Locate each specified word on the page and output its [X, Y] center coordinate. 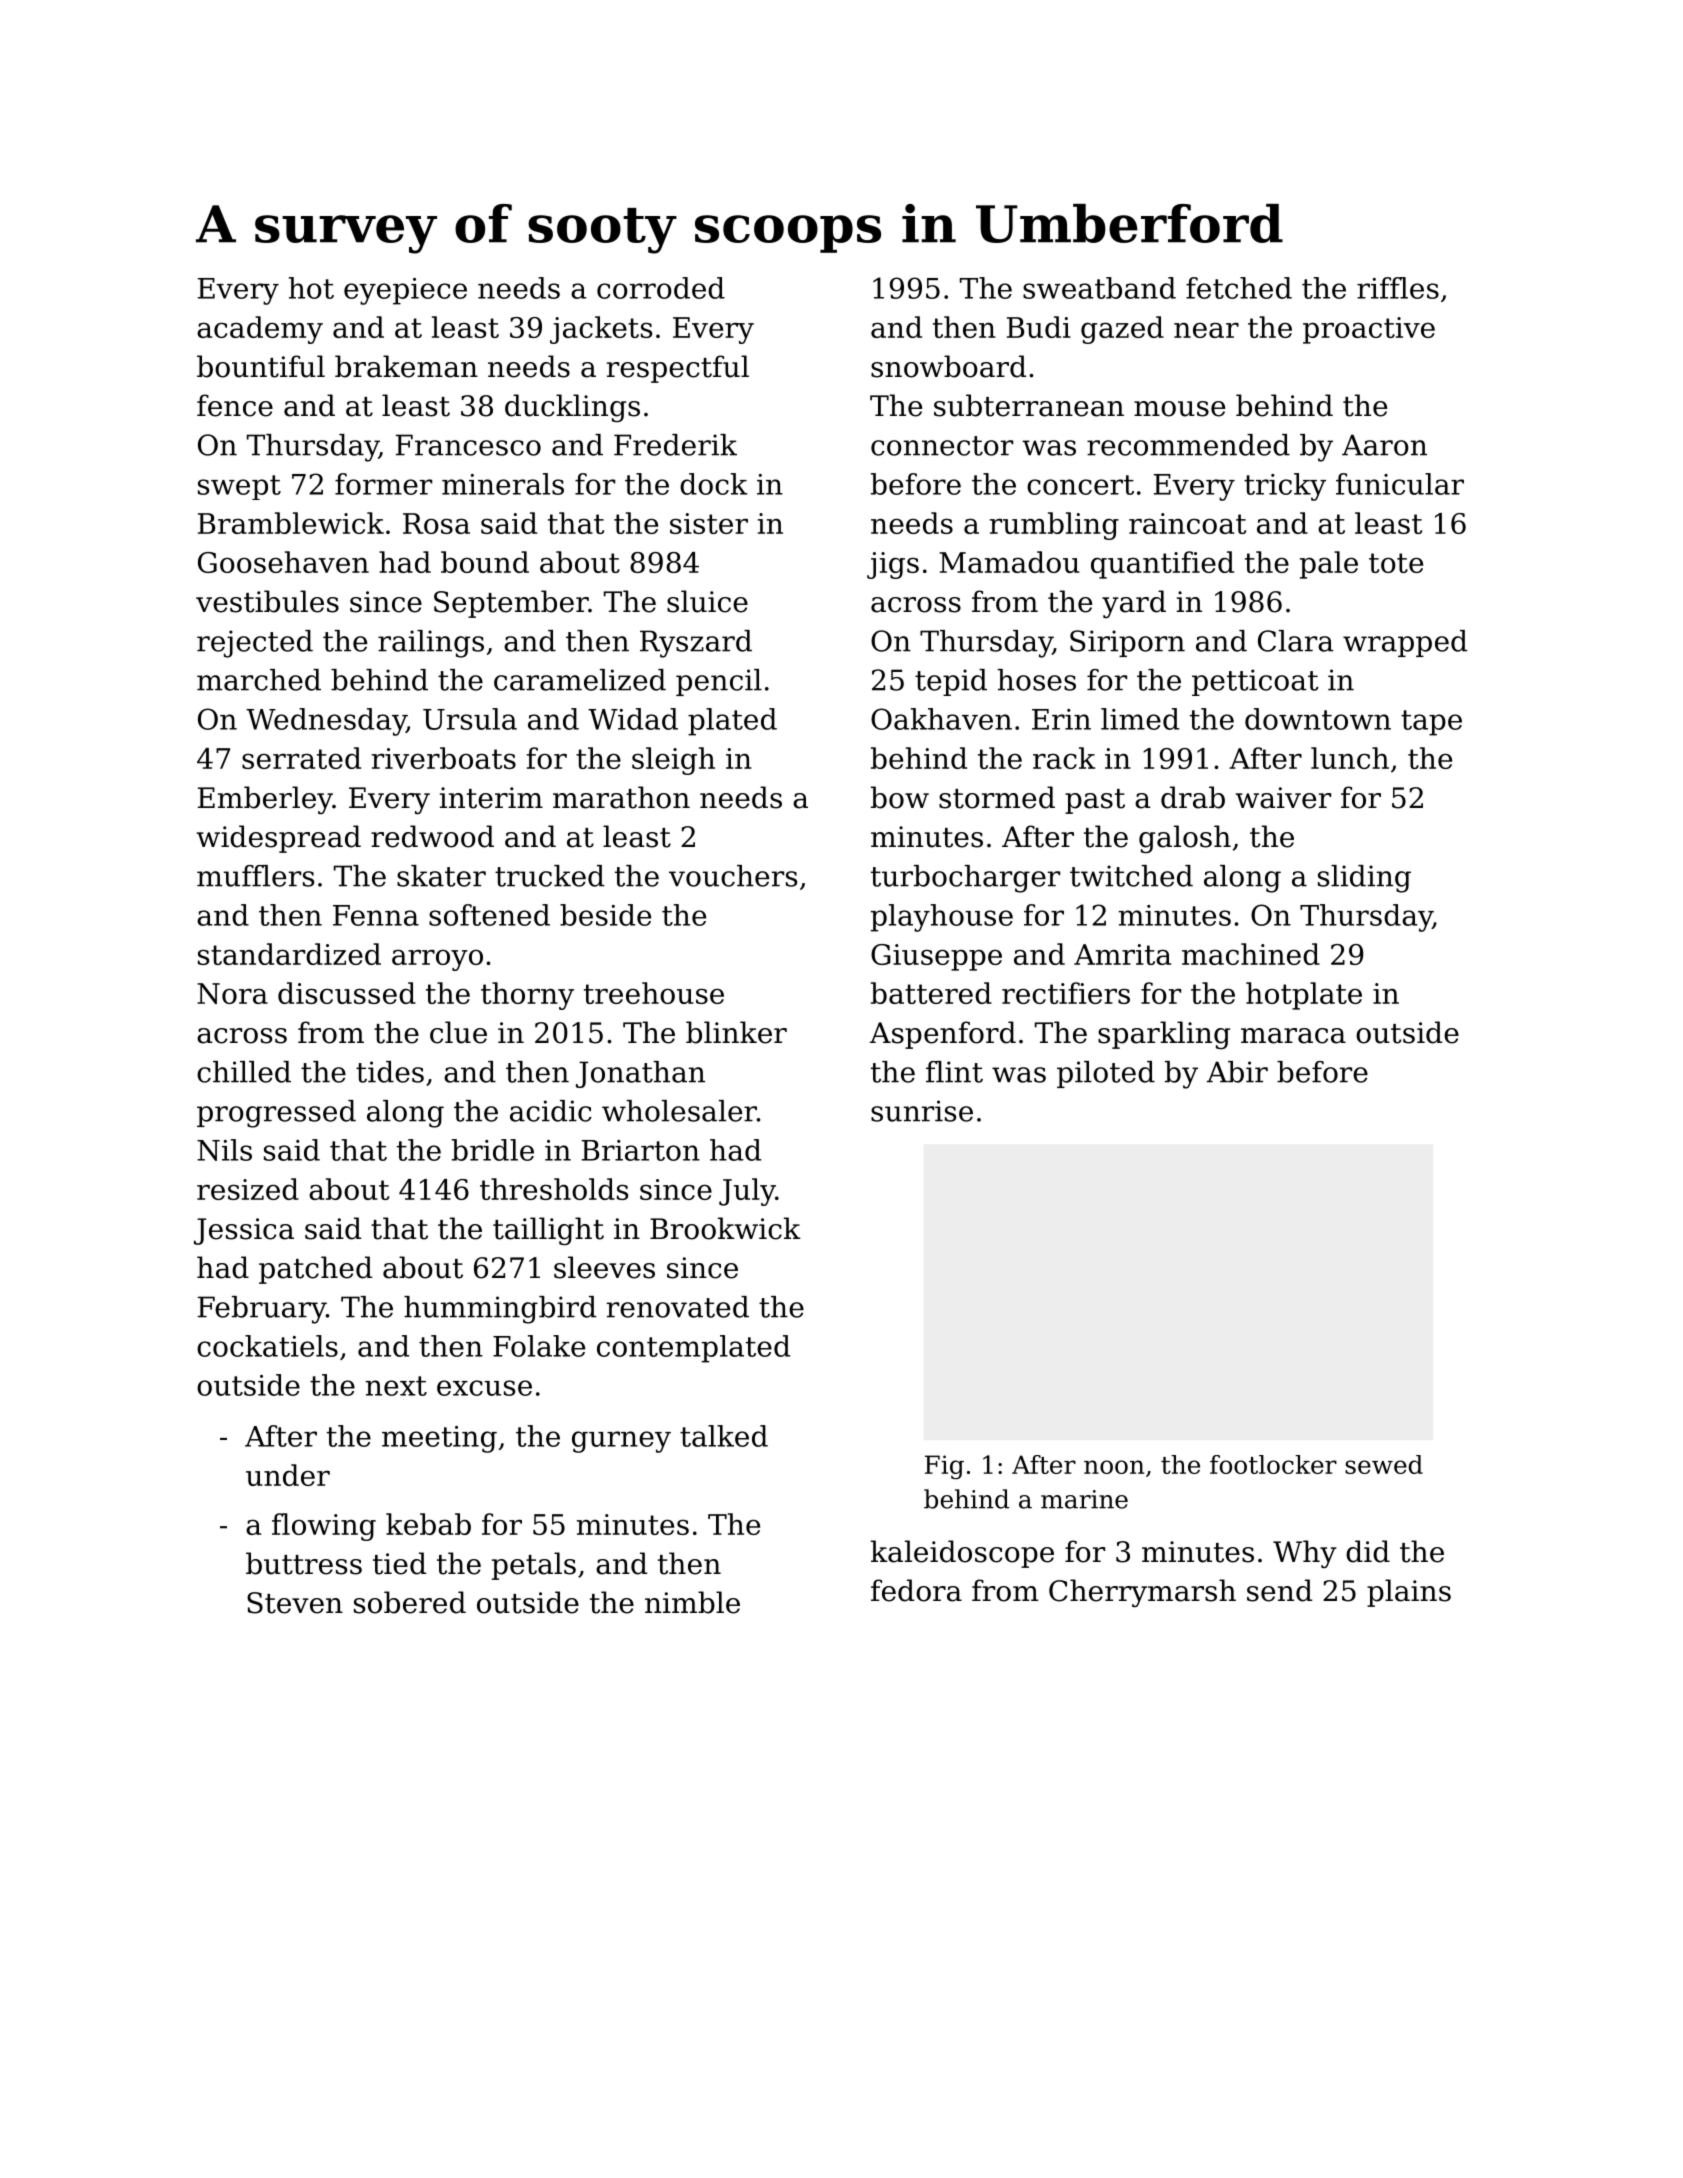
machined [1251, 954]
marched [259, 680]
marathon [621, 797]
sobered [410, 1602]
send [1279, 1590]
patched [315, 1270]
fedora [916, 1590]
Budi [1039, 327]
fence [235, 405]
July [747, 1192]
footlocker [1273, 1464]
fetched [1239, 288]
